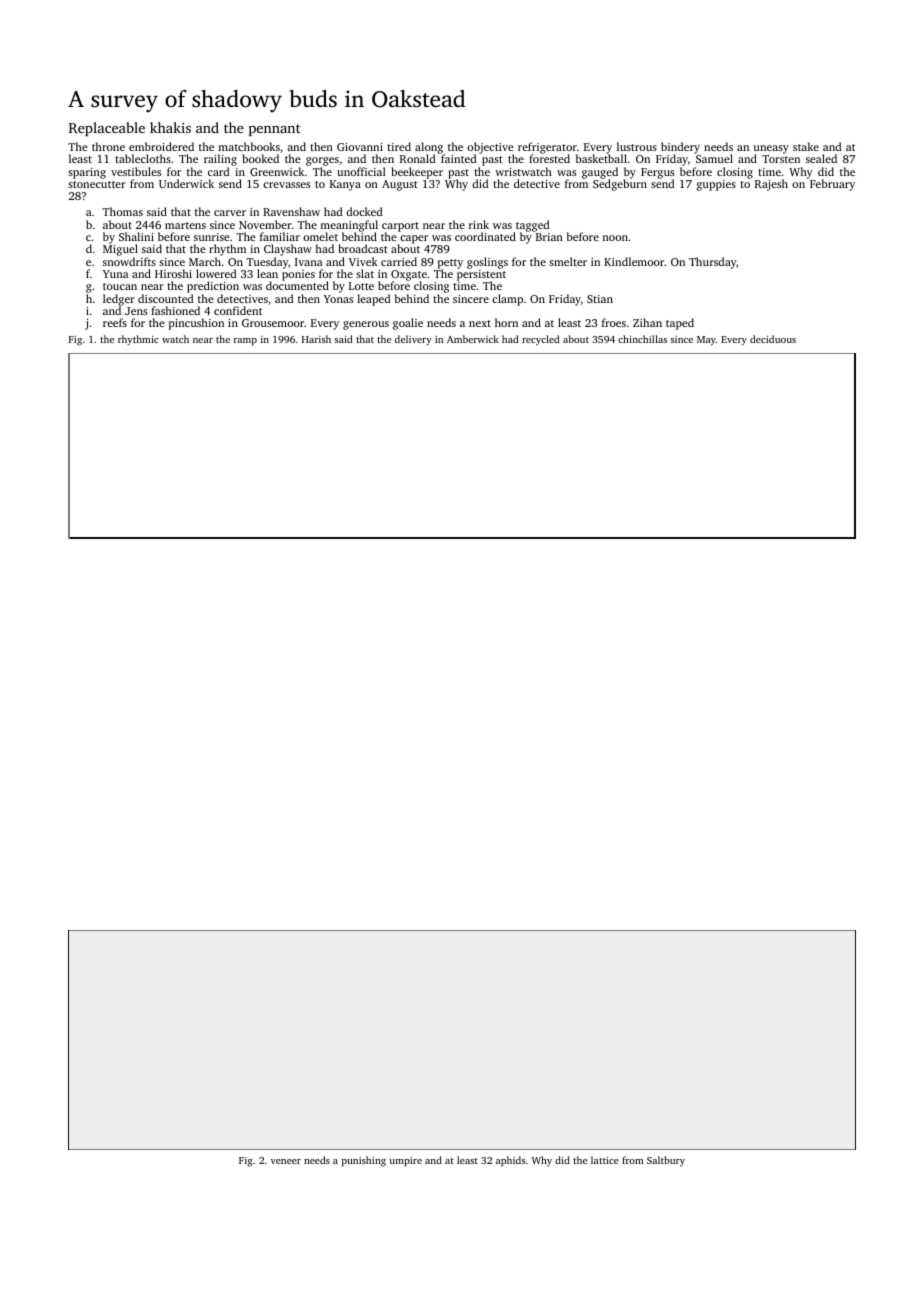 The width and height of the document is (924, 1308). I want to click on Amberwick, so click(473, 339).
